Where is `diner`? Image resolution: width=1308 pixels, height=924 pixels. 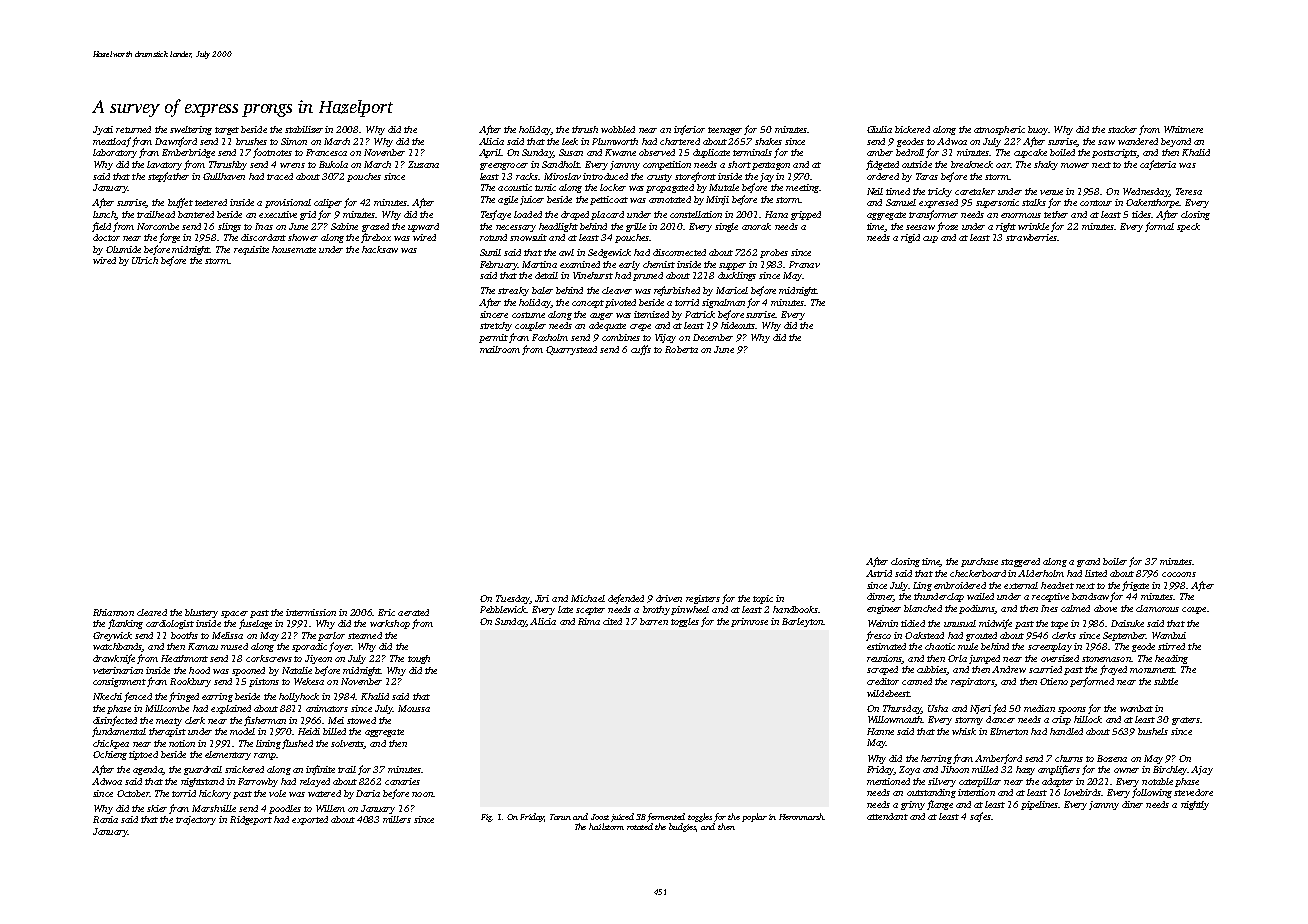
diner is located at coordinates (1132, 804).
